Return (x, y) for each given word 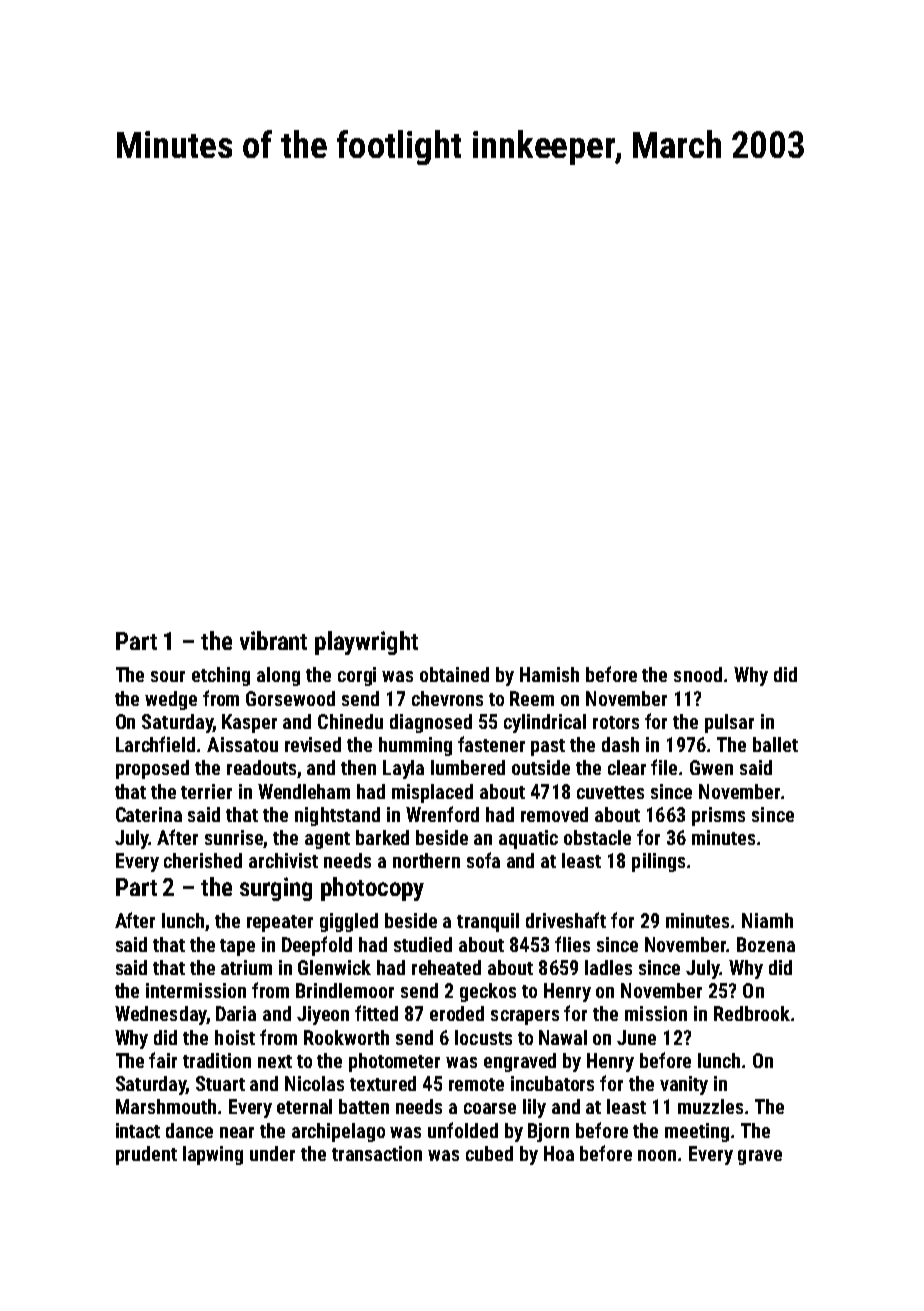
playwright (366, 643)
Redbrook (752, 1013)
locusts (483, 1037)
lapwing (213, 1155)
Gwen (711, 767)
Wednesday (160, 1015)
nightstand (337, 816)
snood (698, 674)
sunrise (234, 839)
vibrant (273, 640)
